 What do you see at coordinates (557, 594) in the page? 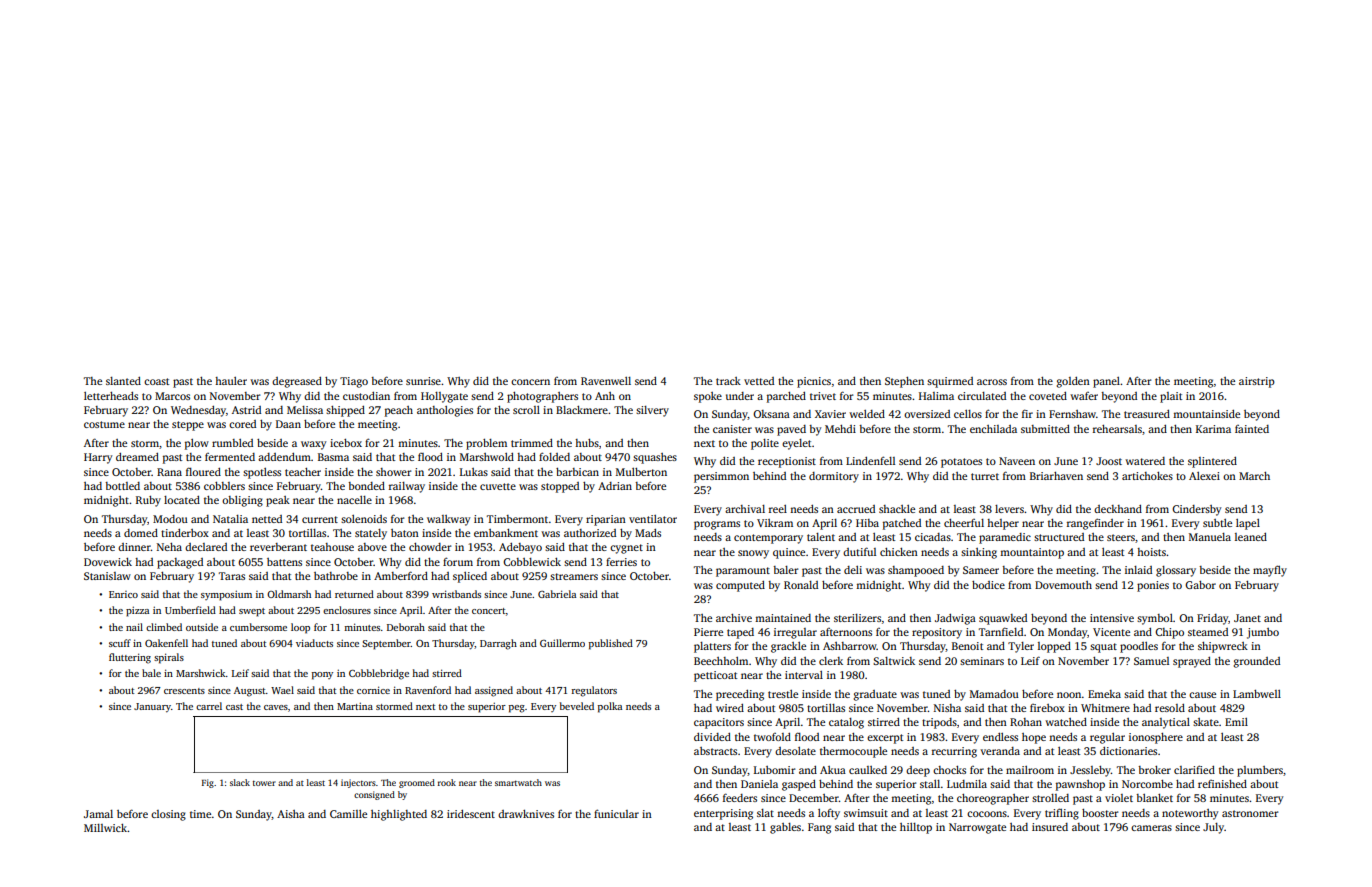
I see `Gabriela` at bounding box center [557, 594].
